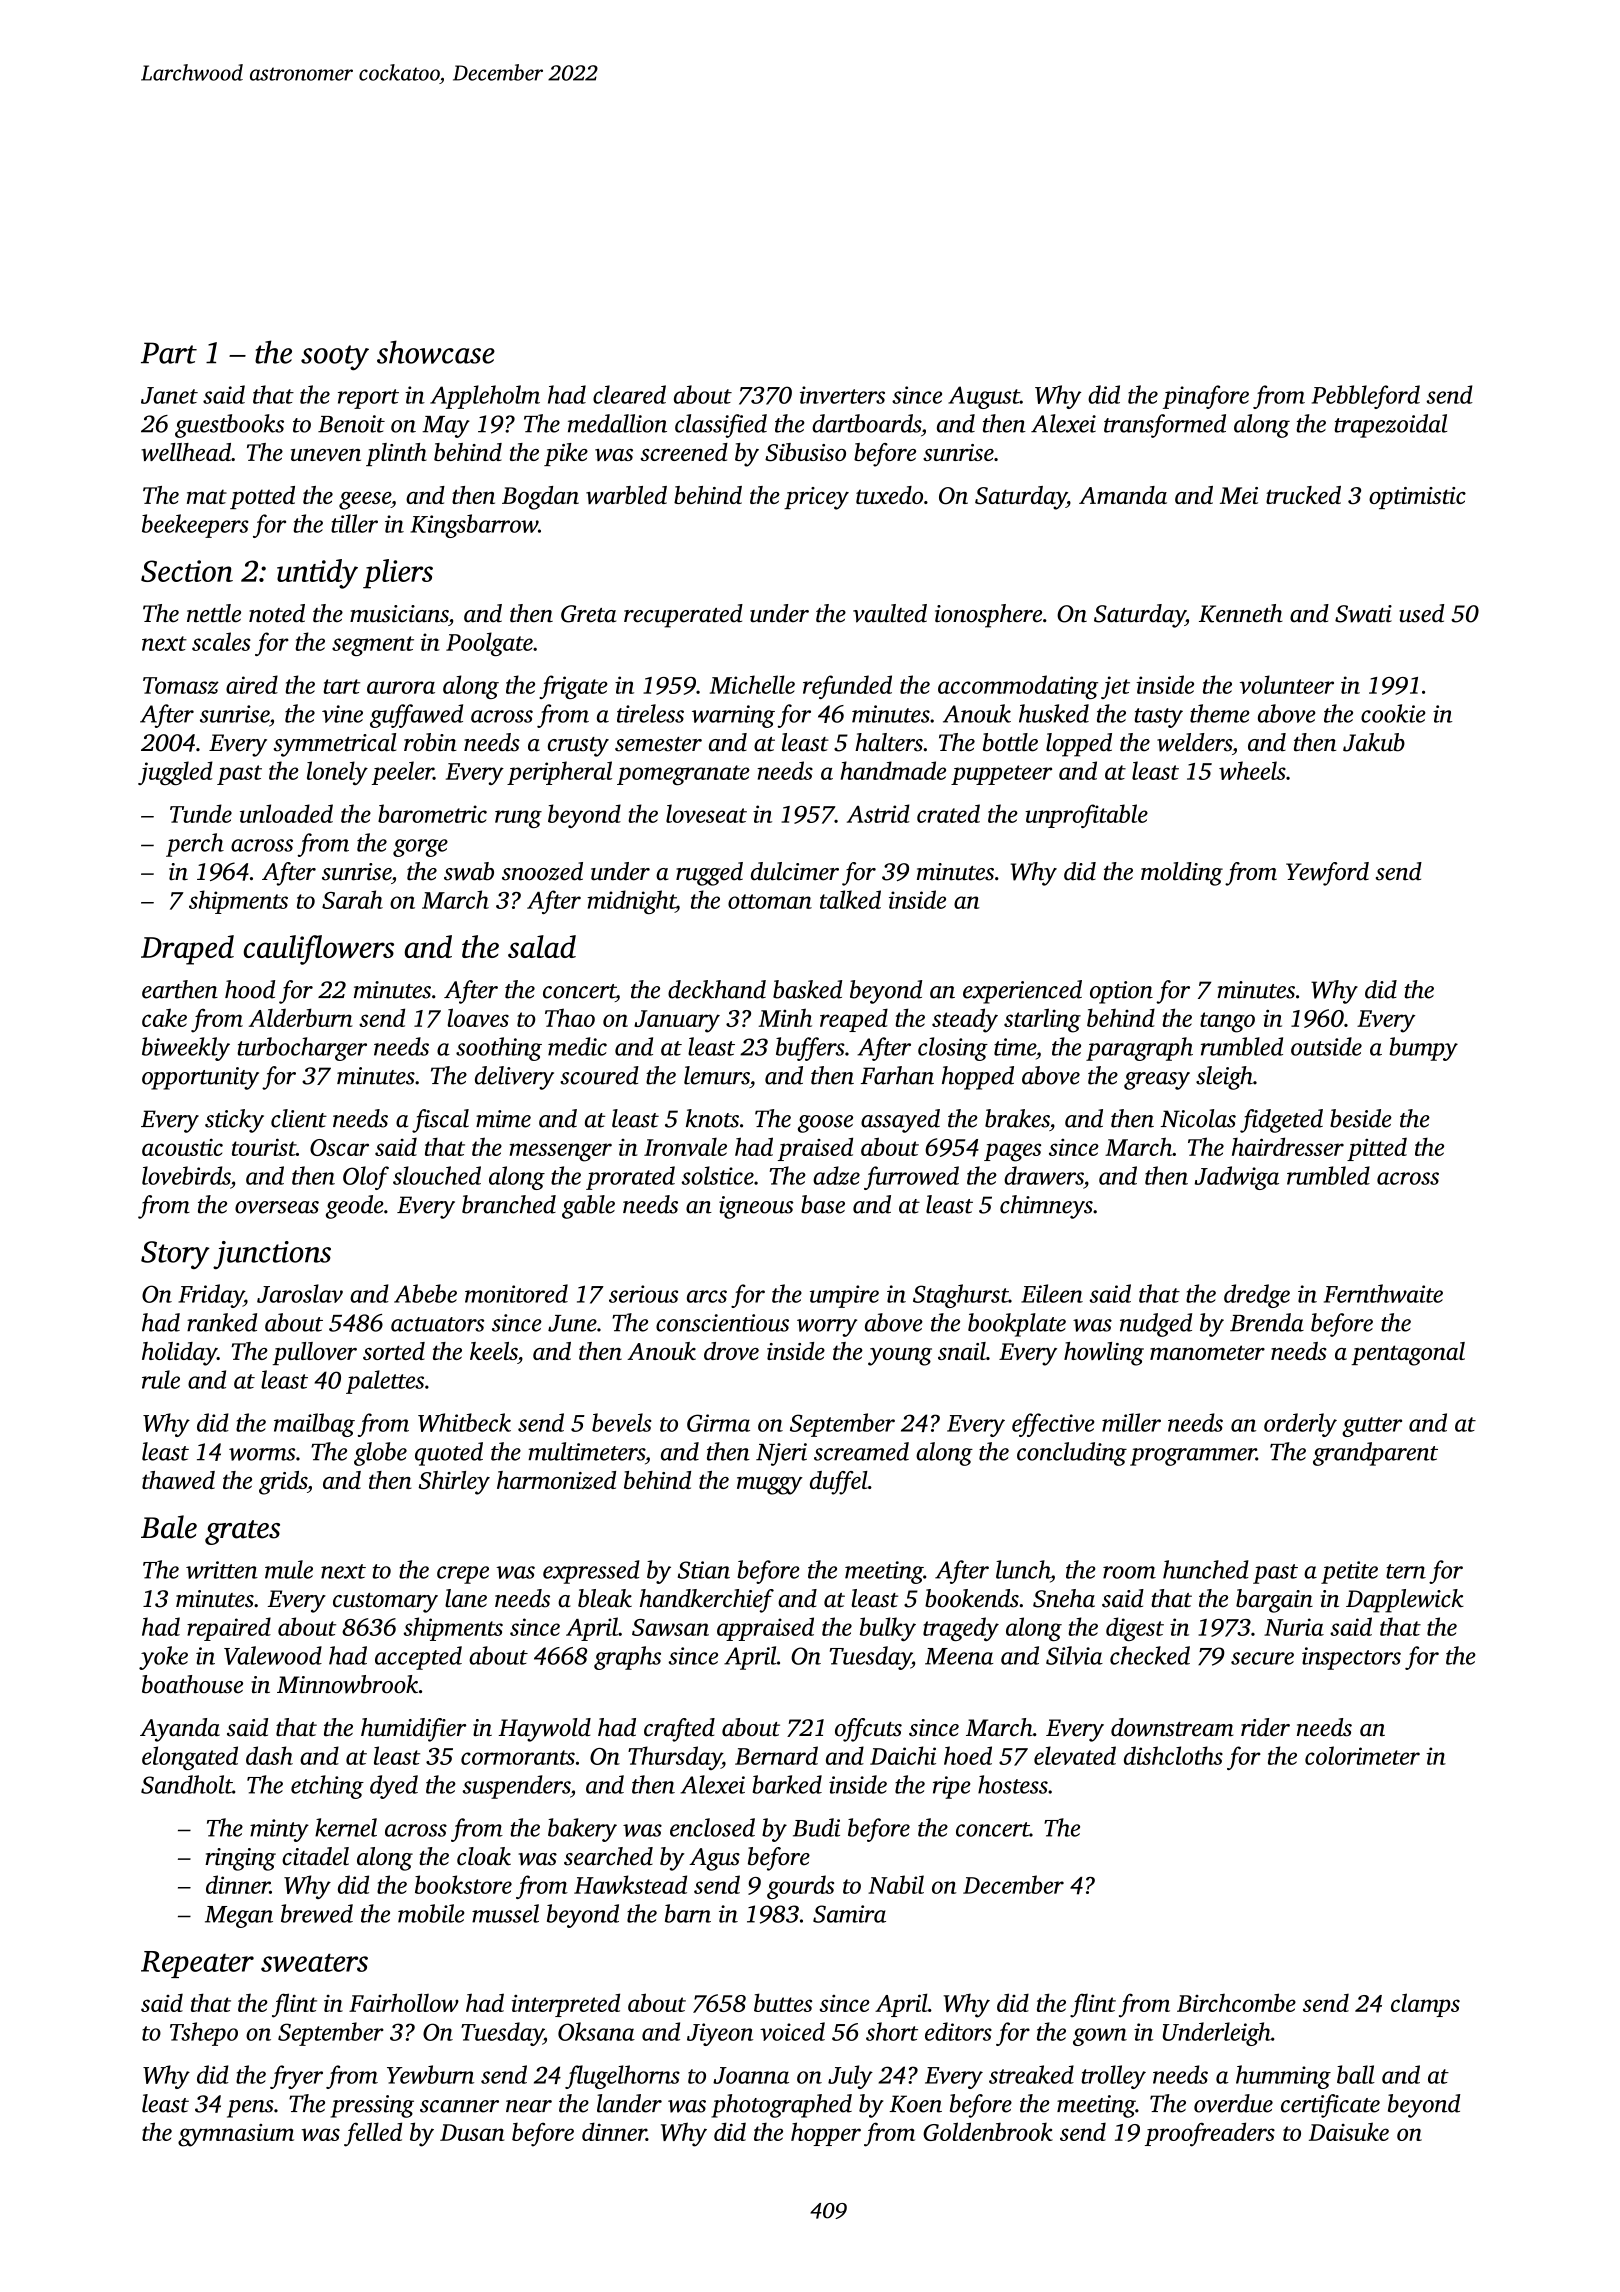 Image resolution: width=1620 pixels, height=2292 pixels. What do you see at coordinates (582, 1830) in the screenshot?
I see `bakery` at bounding box center [582, 1830].
